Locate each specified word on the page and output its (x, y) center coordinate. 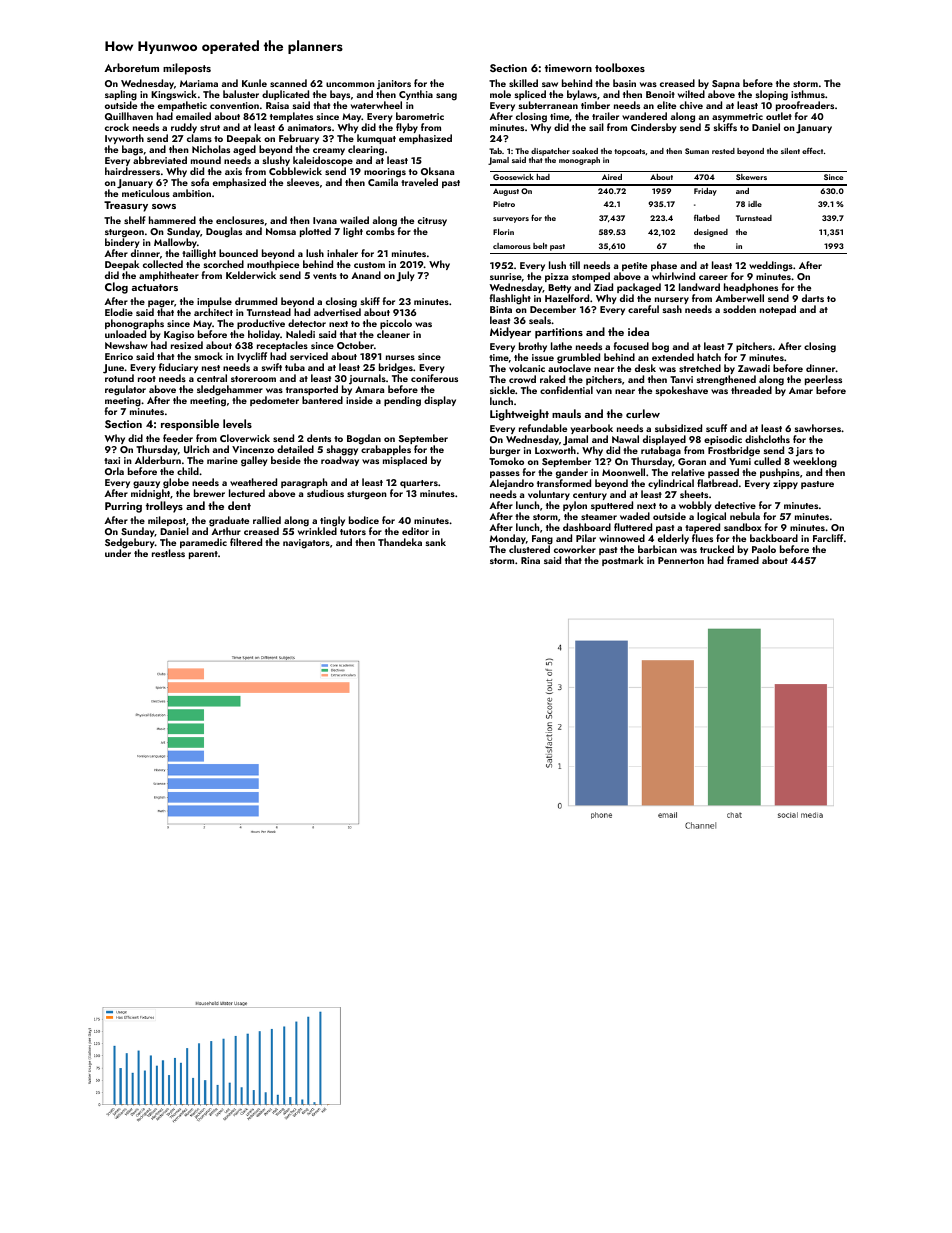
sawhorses (817, 428)
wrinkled (317, 531)
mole (500, 94)
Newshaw (126, 345)
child (188, 471)
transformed (564, 483)
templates (291, 117)
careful (643, 309)
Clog (116, 288)
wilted (691, 94)
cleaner (393, 334)
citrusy (432, 221)
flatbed (707, 217)
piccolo (396, 325)
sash (672, 309)
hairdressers (132, 171)
